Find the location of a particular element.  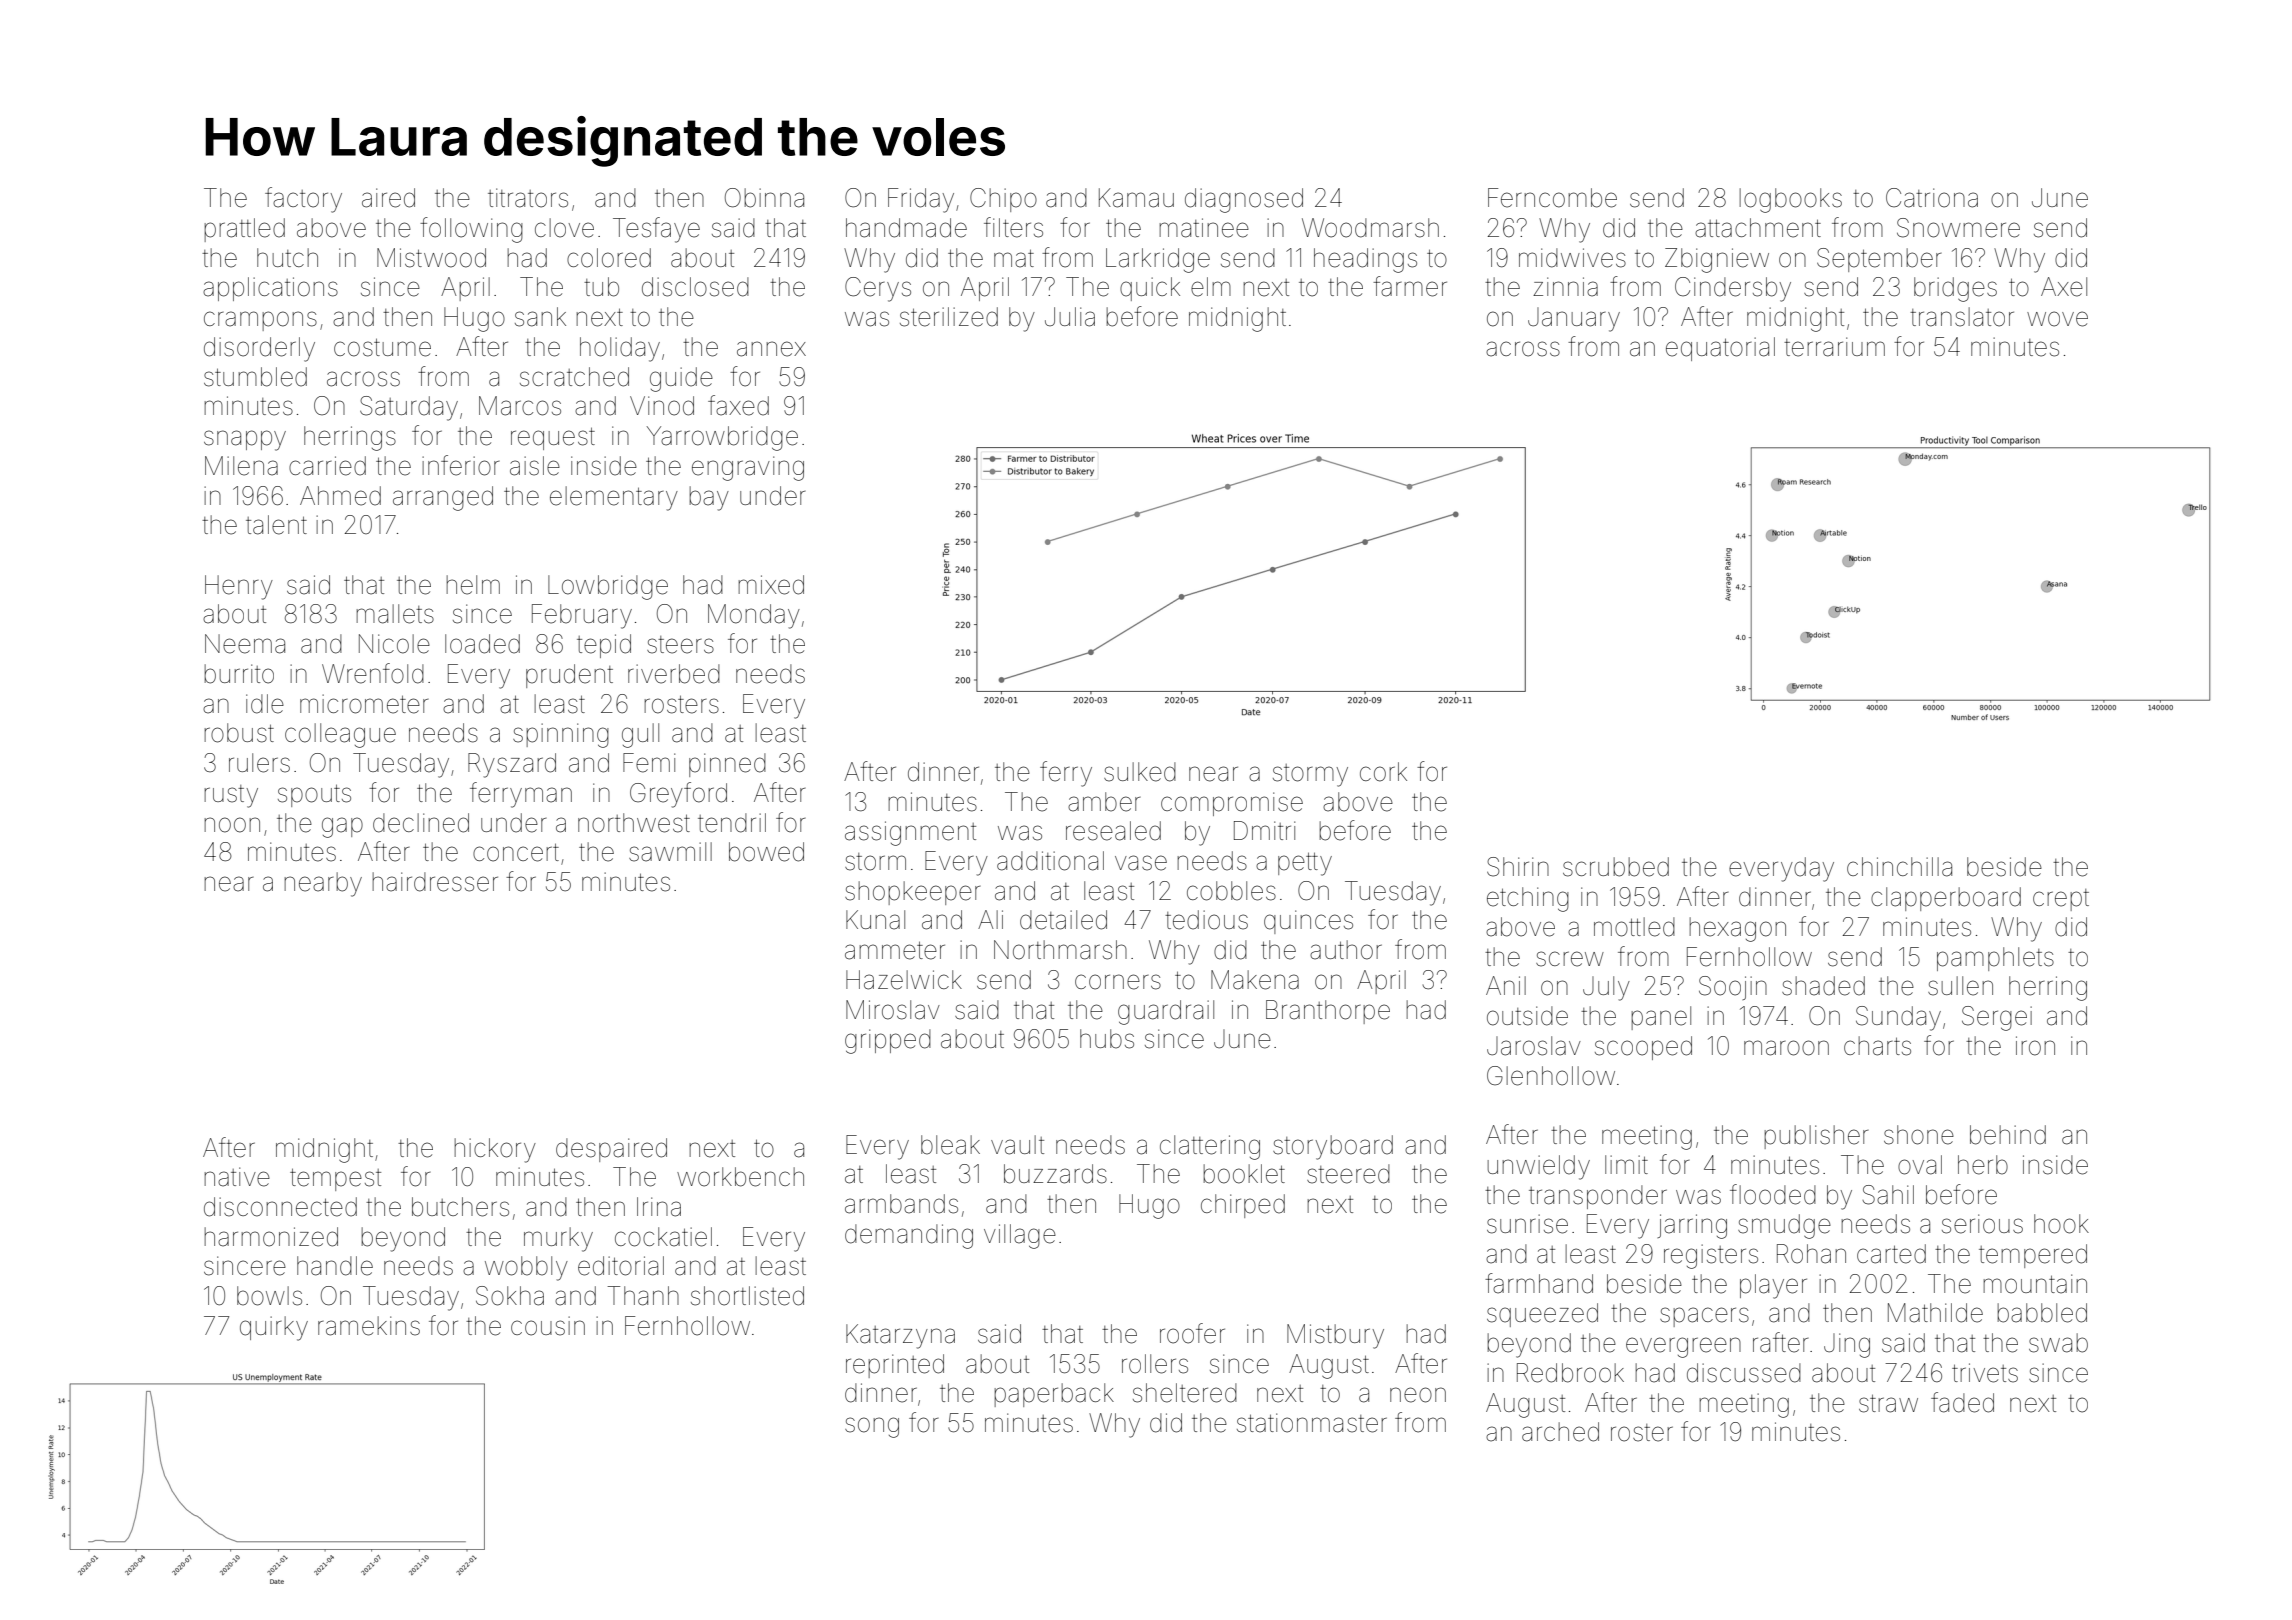

factory is located at coordinates (303, 200).
